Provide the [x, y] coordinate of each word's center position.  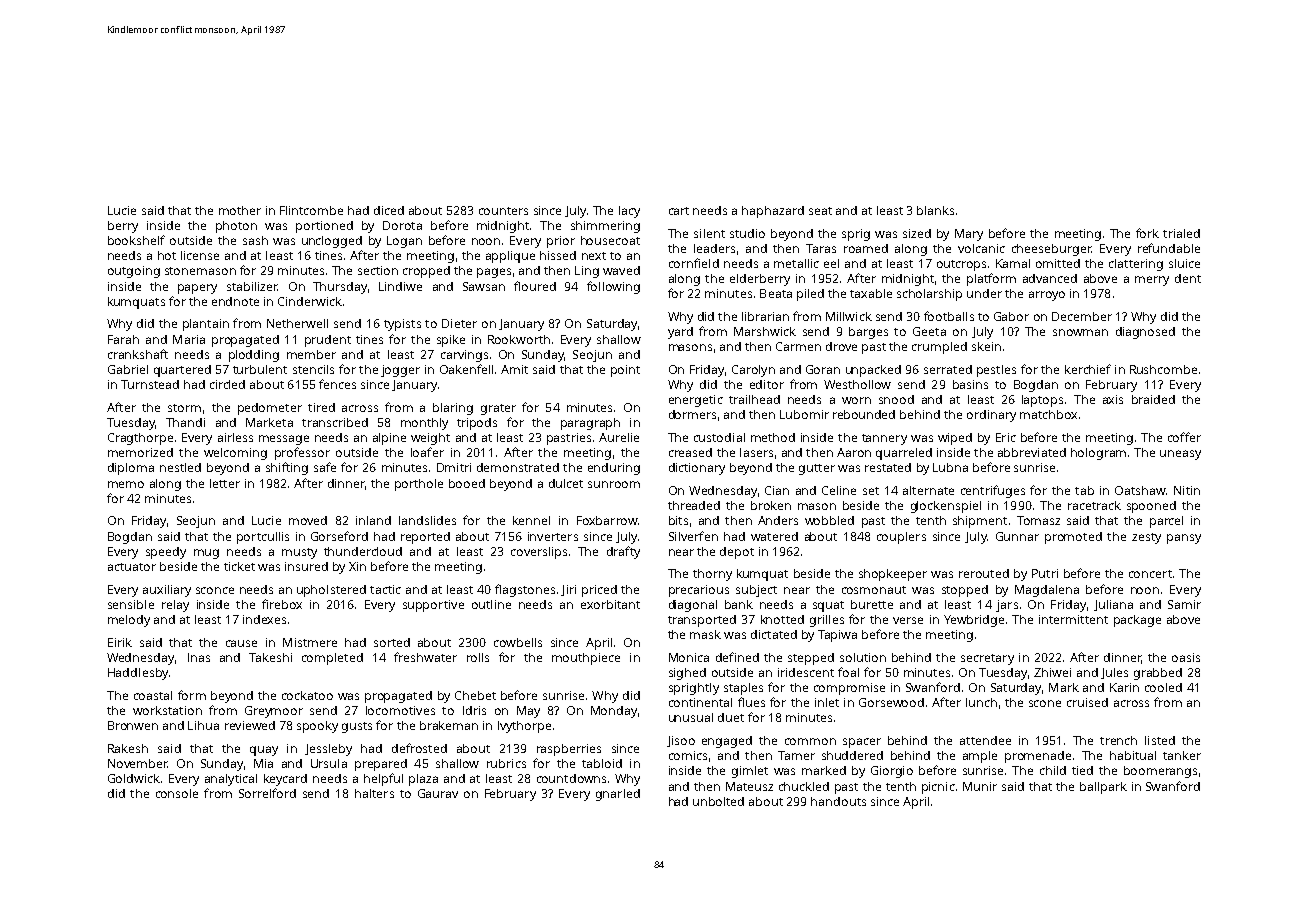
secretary [987, 659]
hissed [558, 255]
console [177, 793]
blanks [935, 210]
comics [688, 755]
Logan [404, 242]
